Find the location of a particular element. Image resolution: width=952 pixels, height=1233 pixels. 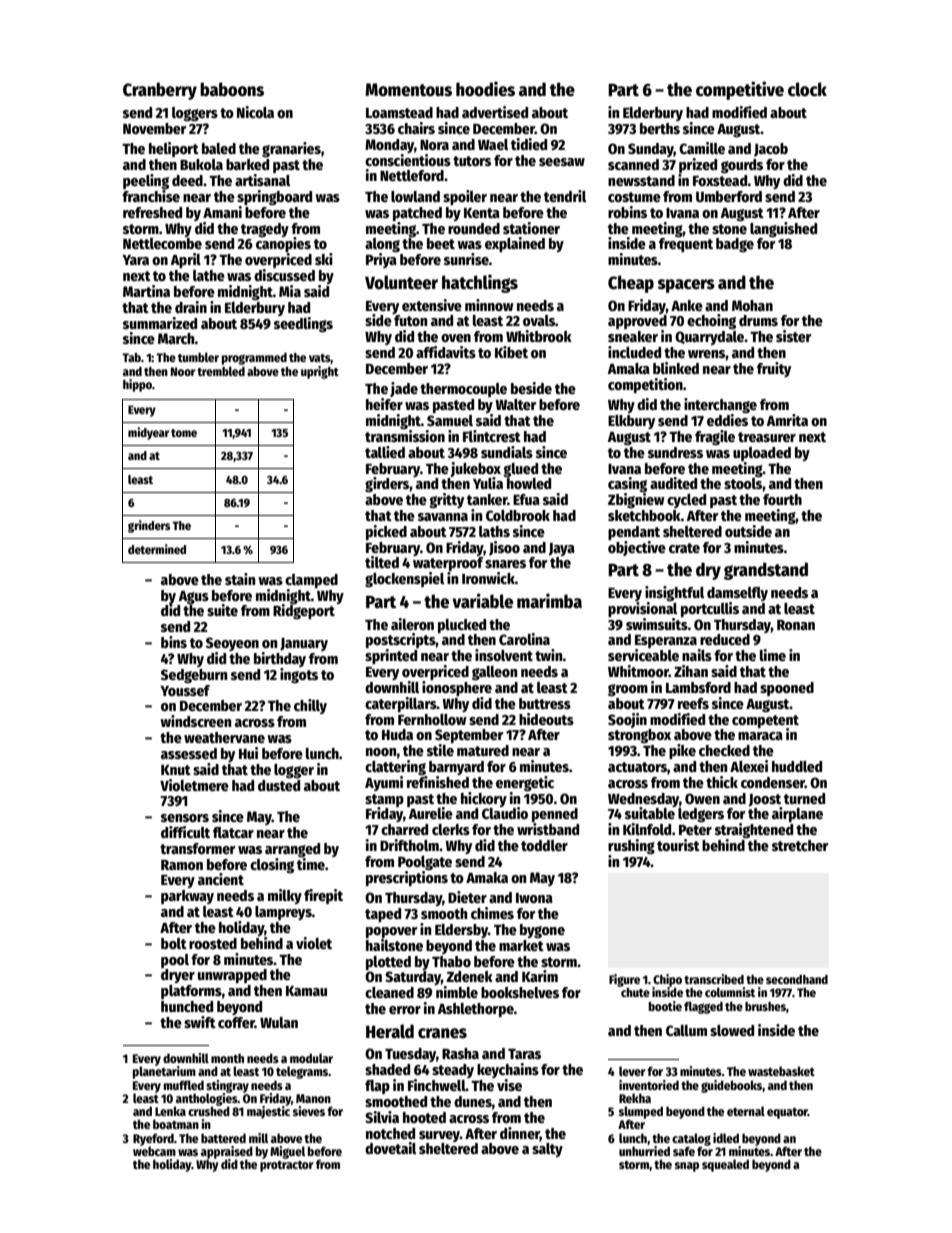

Nora is located at coordinates (434, 145).
